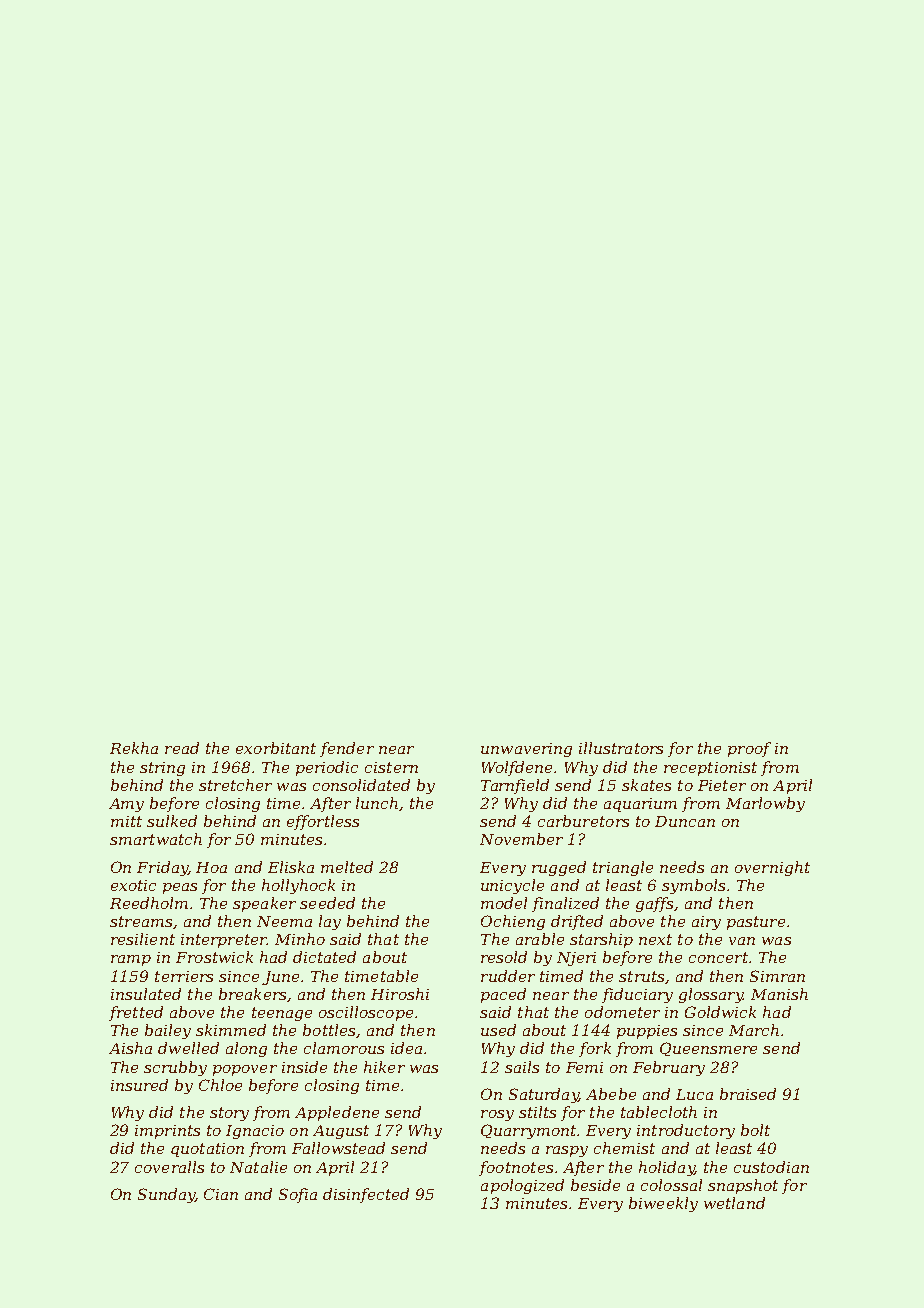 The image size is (924, 1308). I want to click on van, so click(742, 941).
